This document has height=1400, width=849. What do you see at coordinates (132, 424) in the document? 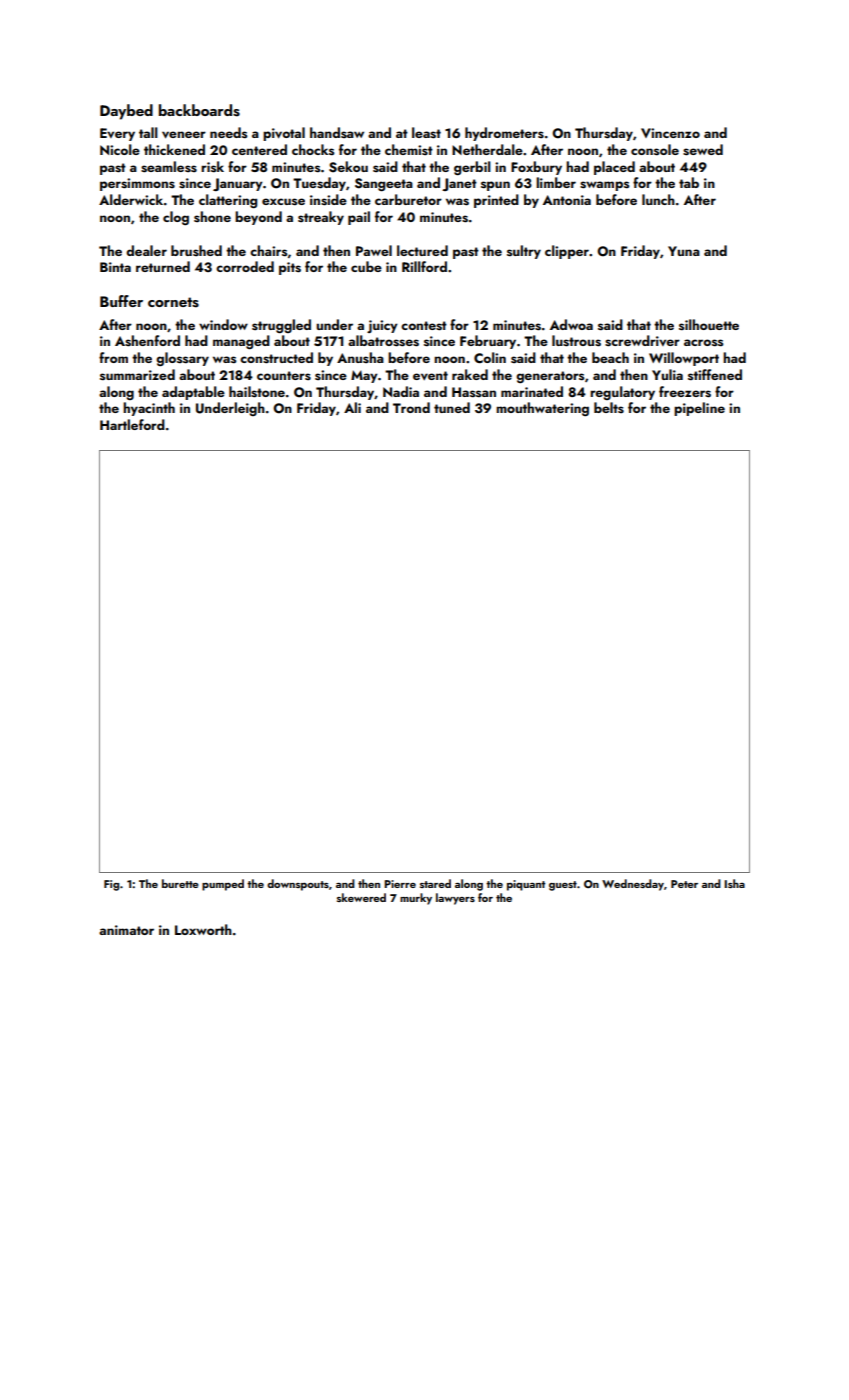
I see `Hartleford` at bounding box center [132, 424].
